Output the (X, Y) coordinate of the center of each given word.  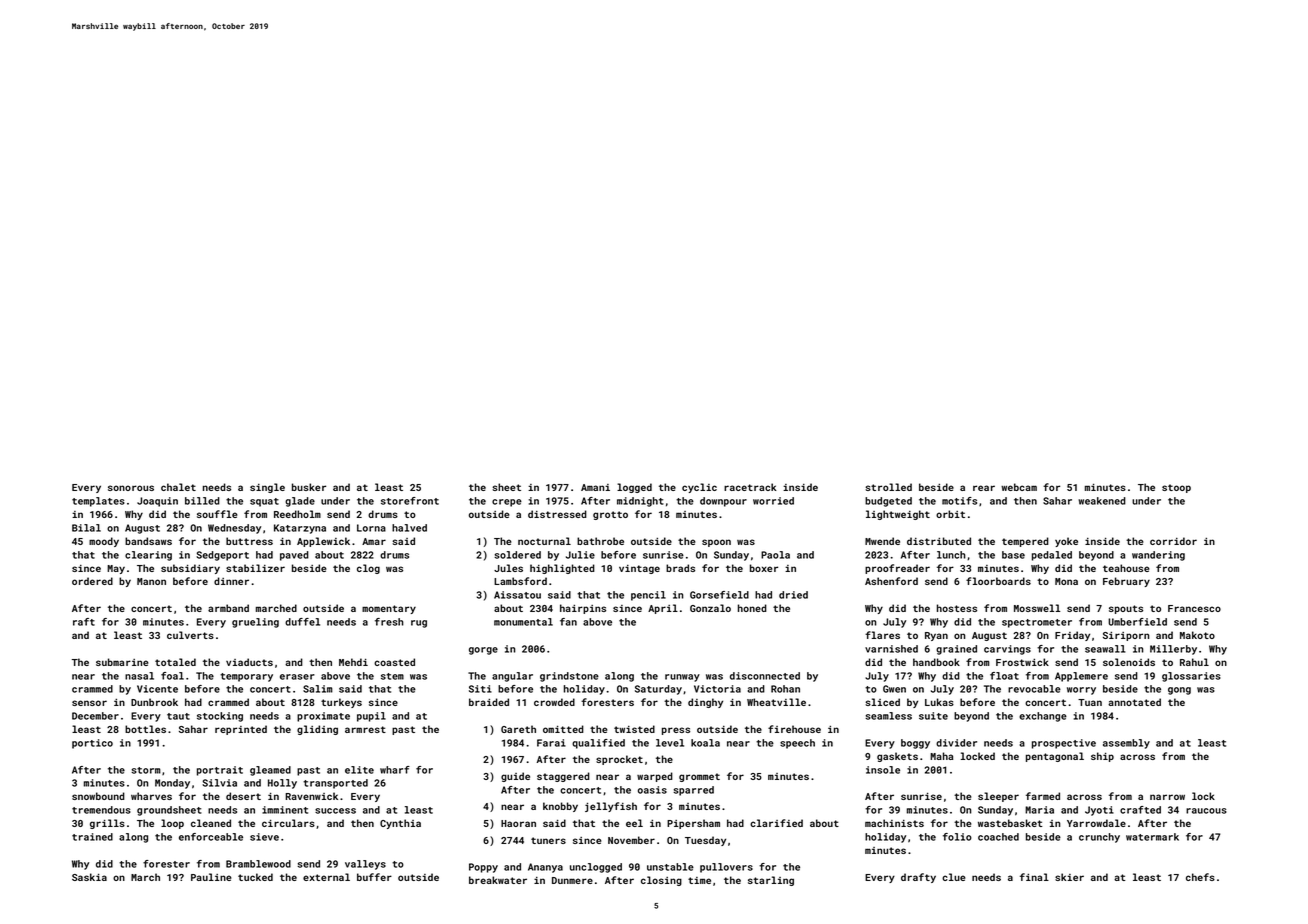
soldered (517, 555)
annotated (1134, 702)
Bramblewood (258, 864)
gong (1179, 691)
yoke (1066, 542)
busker (309, 487)
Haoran (518, 823)
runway (682, 678)
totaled (175, 662)
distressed (557, 514)
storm (146, 770)
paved (294, 556)
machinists (894, 823)
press (676, 731)
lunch (951, 555)
